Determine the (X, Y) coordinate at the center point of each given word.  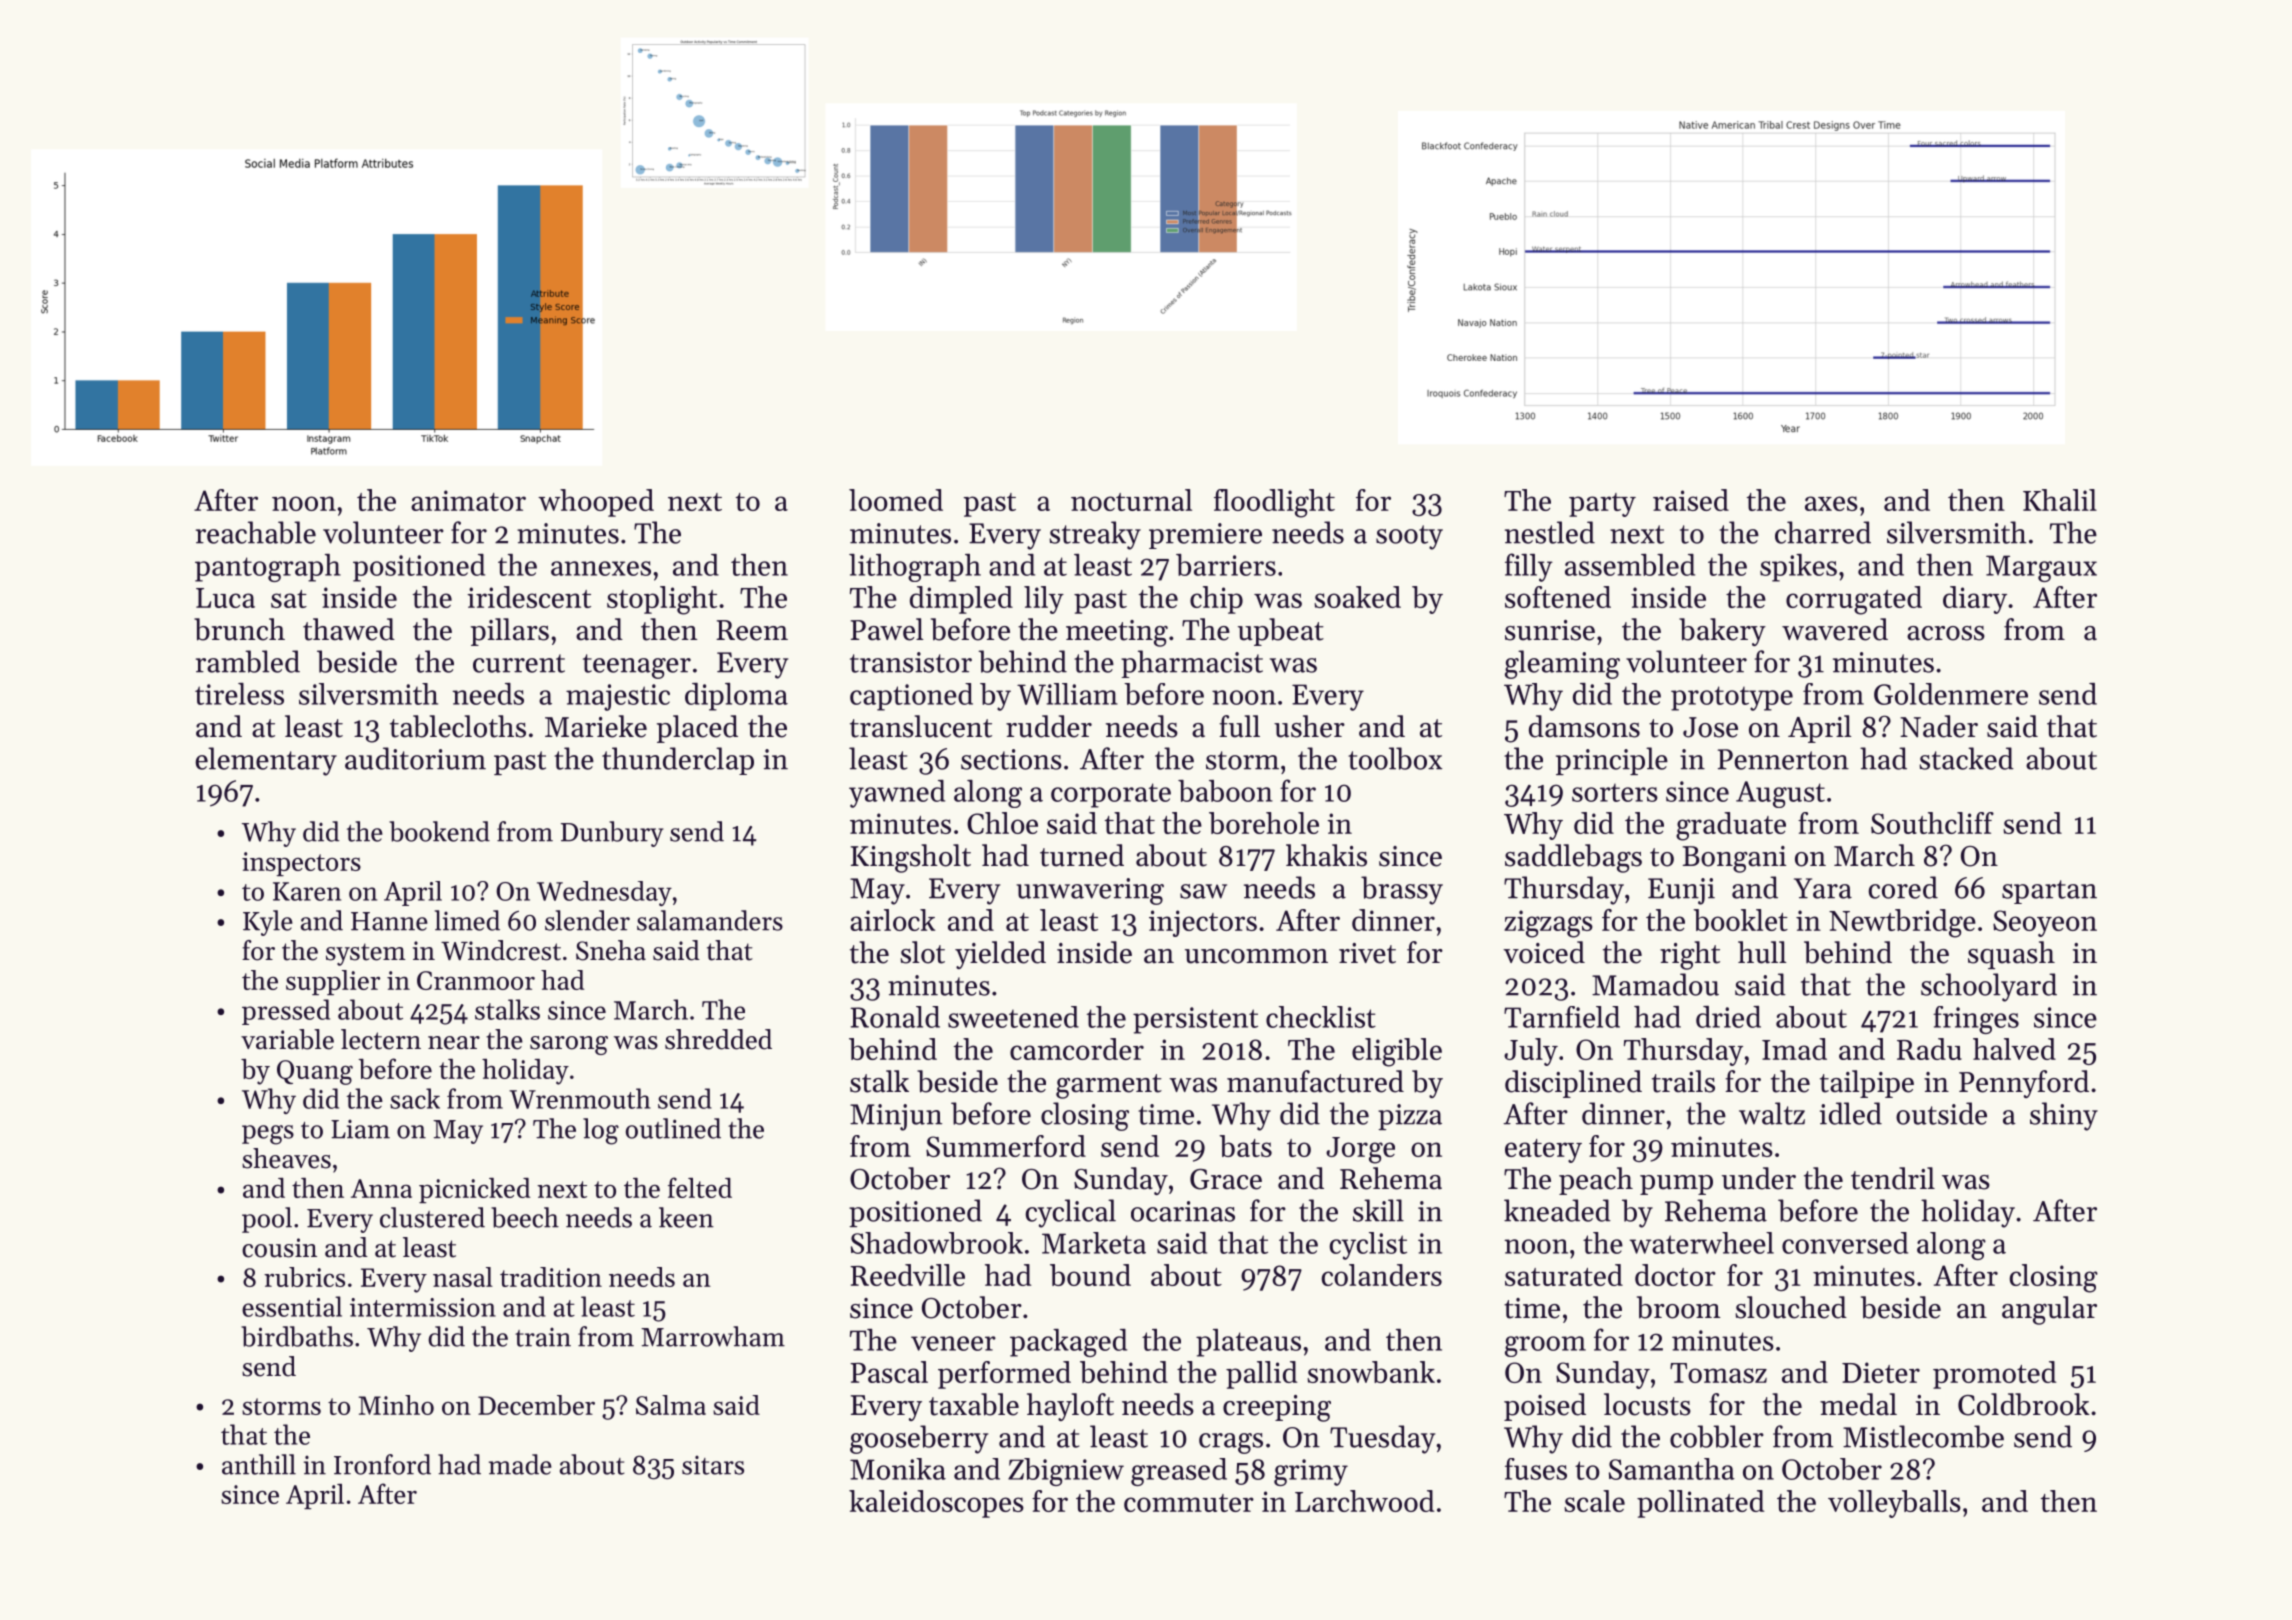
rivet (1367, 953)
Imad (1794, 1049)
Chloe (1002, 823)
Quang (315, 1072)
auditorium (415, 758)
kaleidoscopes (936, 1504)
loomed (896, 500)
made (520, 1464)
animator (468, 500)
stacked (1966, 758)
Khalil (2060, 500)
